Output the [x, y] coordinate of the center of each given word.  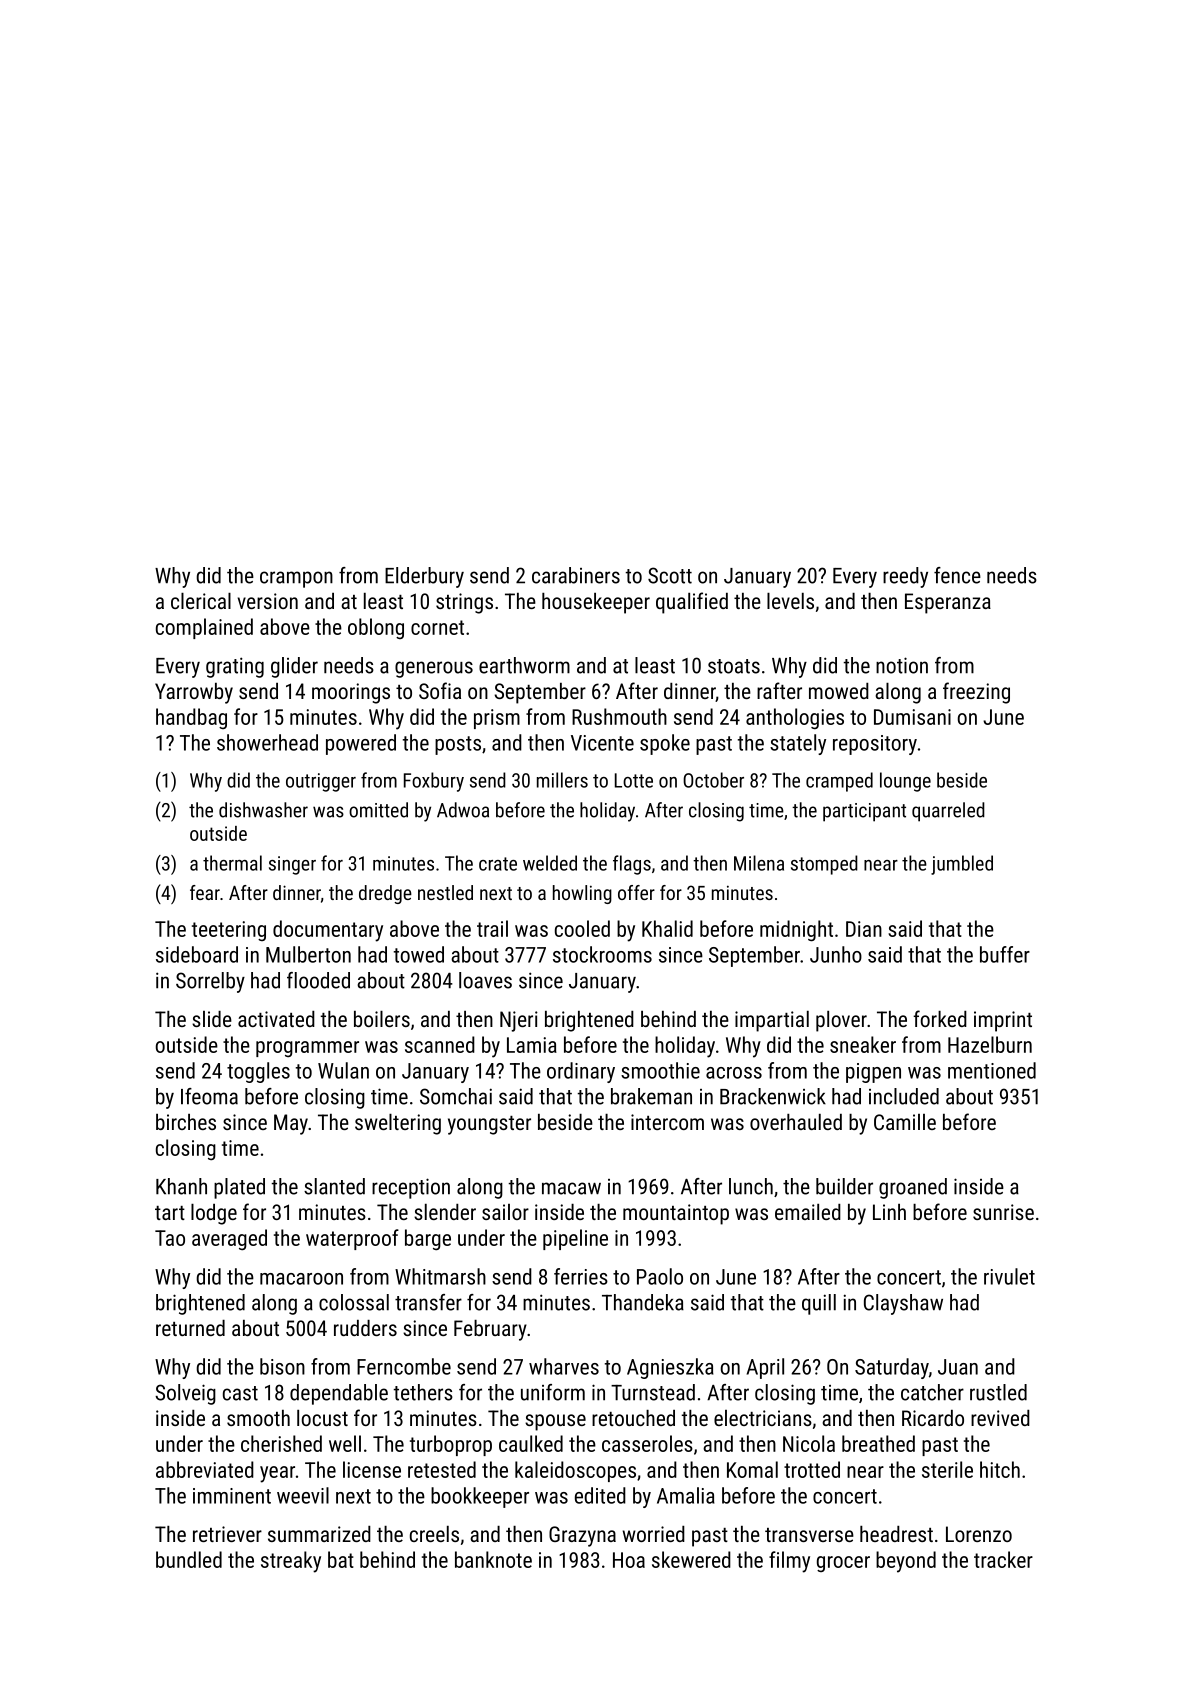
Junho [836, 954]
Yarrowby [194, 693]
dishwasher [263, 810]
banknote [493, 1559]
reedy [905, 577]
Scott [670, 575]
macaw [571, 1188]
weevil [303, 1495]
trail [492, 928]
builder [844, 1186]
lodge [214, 1214]
